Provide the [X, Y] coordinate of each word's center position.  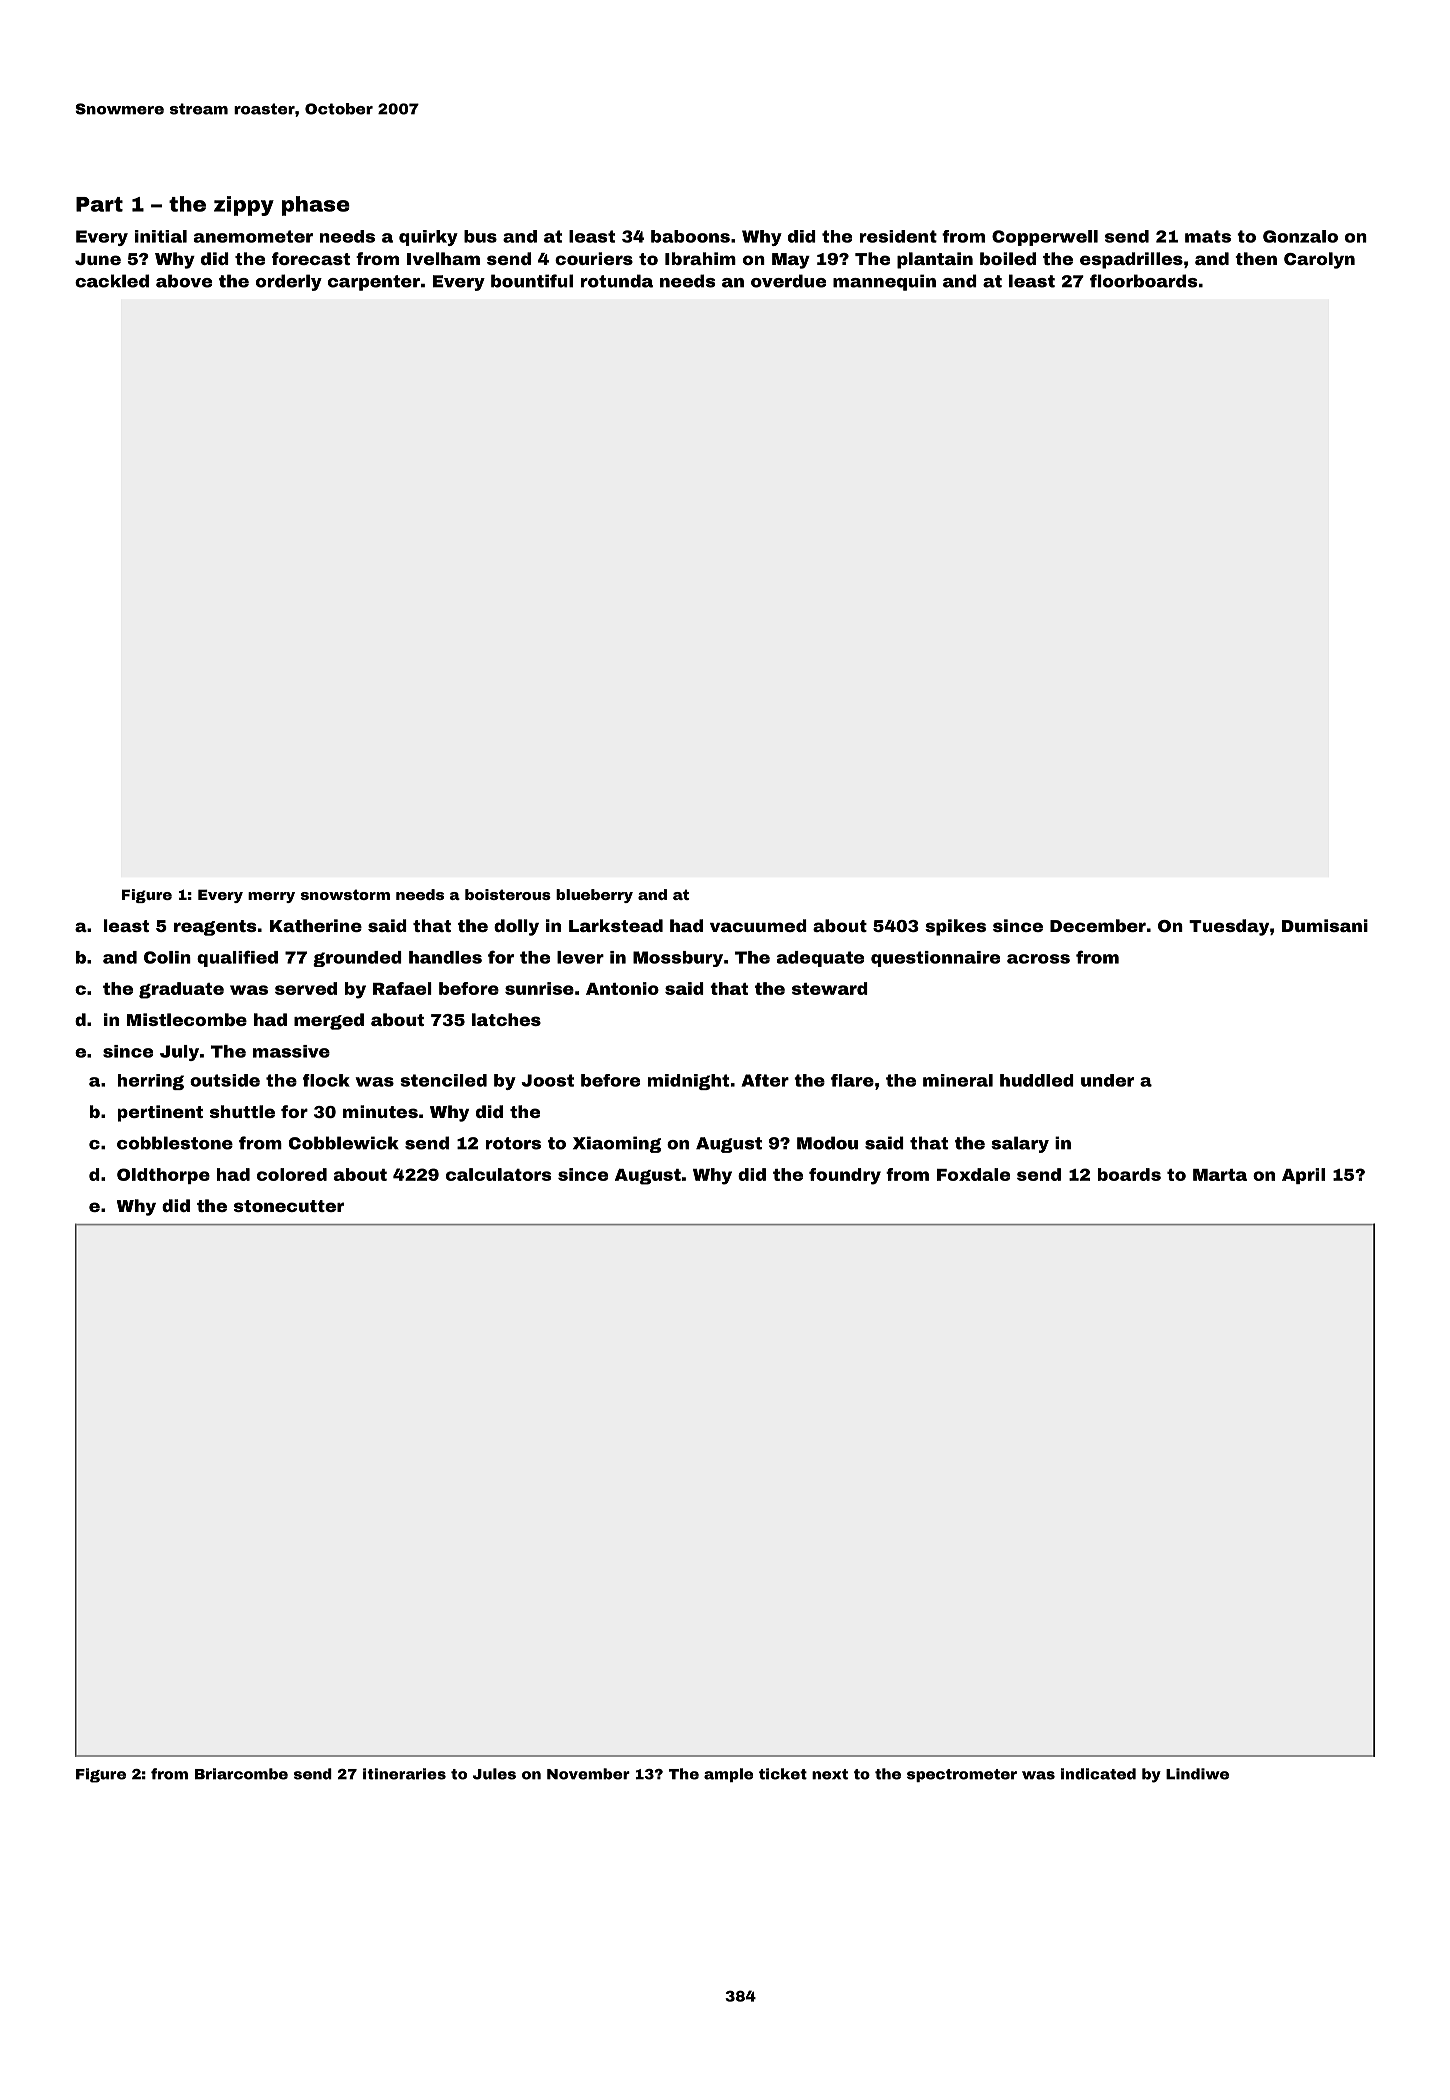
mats [1208, 236]
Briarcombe [241, 1774]
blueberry [594, 896]
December [1098, 925]
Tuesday [1229, 927]
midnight [688, 1082]
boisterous [508, 894]
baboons [690, 236]
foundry [845, 1176]
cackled [112, 281]
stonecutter [289, 1206]
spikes [955, 927]
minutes [380, 1111]
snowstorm [345, 894]
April [1303, 1176]
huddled [1037, 1080]
